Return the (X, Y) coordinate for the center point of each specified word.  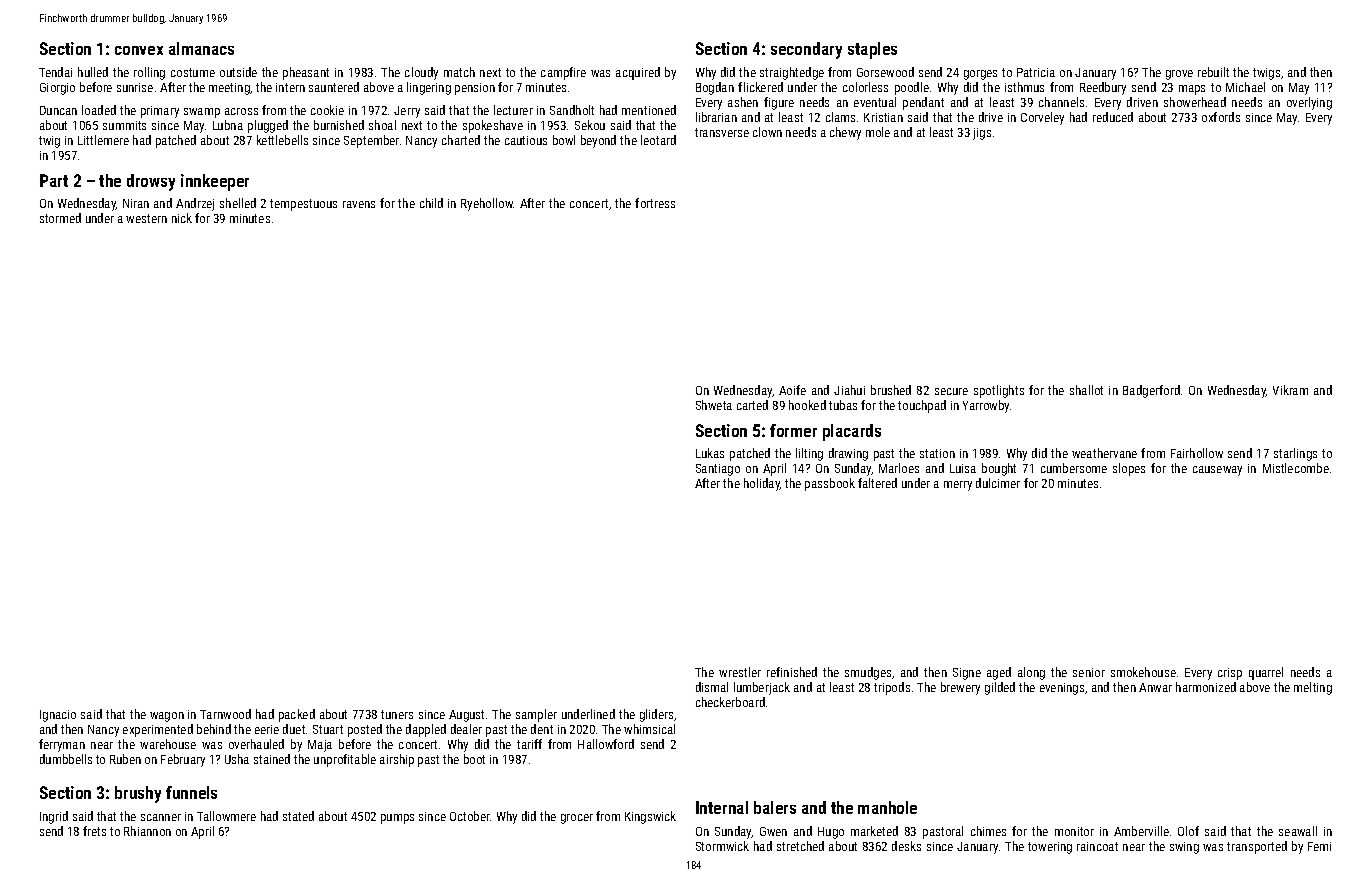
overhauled (256, 744)
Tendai (55, 72)
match (459, 72)
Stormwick (722, 846)
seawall (1298, 831)
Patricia (1036, 72)
